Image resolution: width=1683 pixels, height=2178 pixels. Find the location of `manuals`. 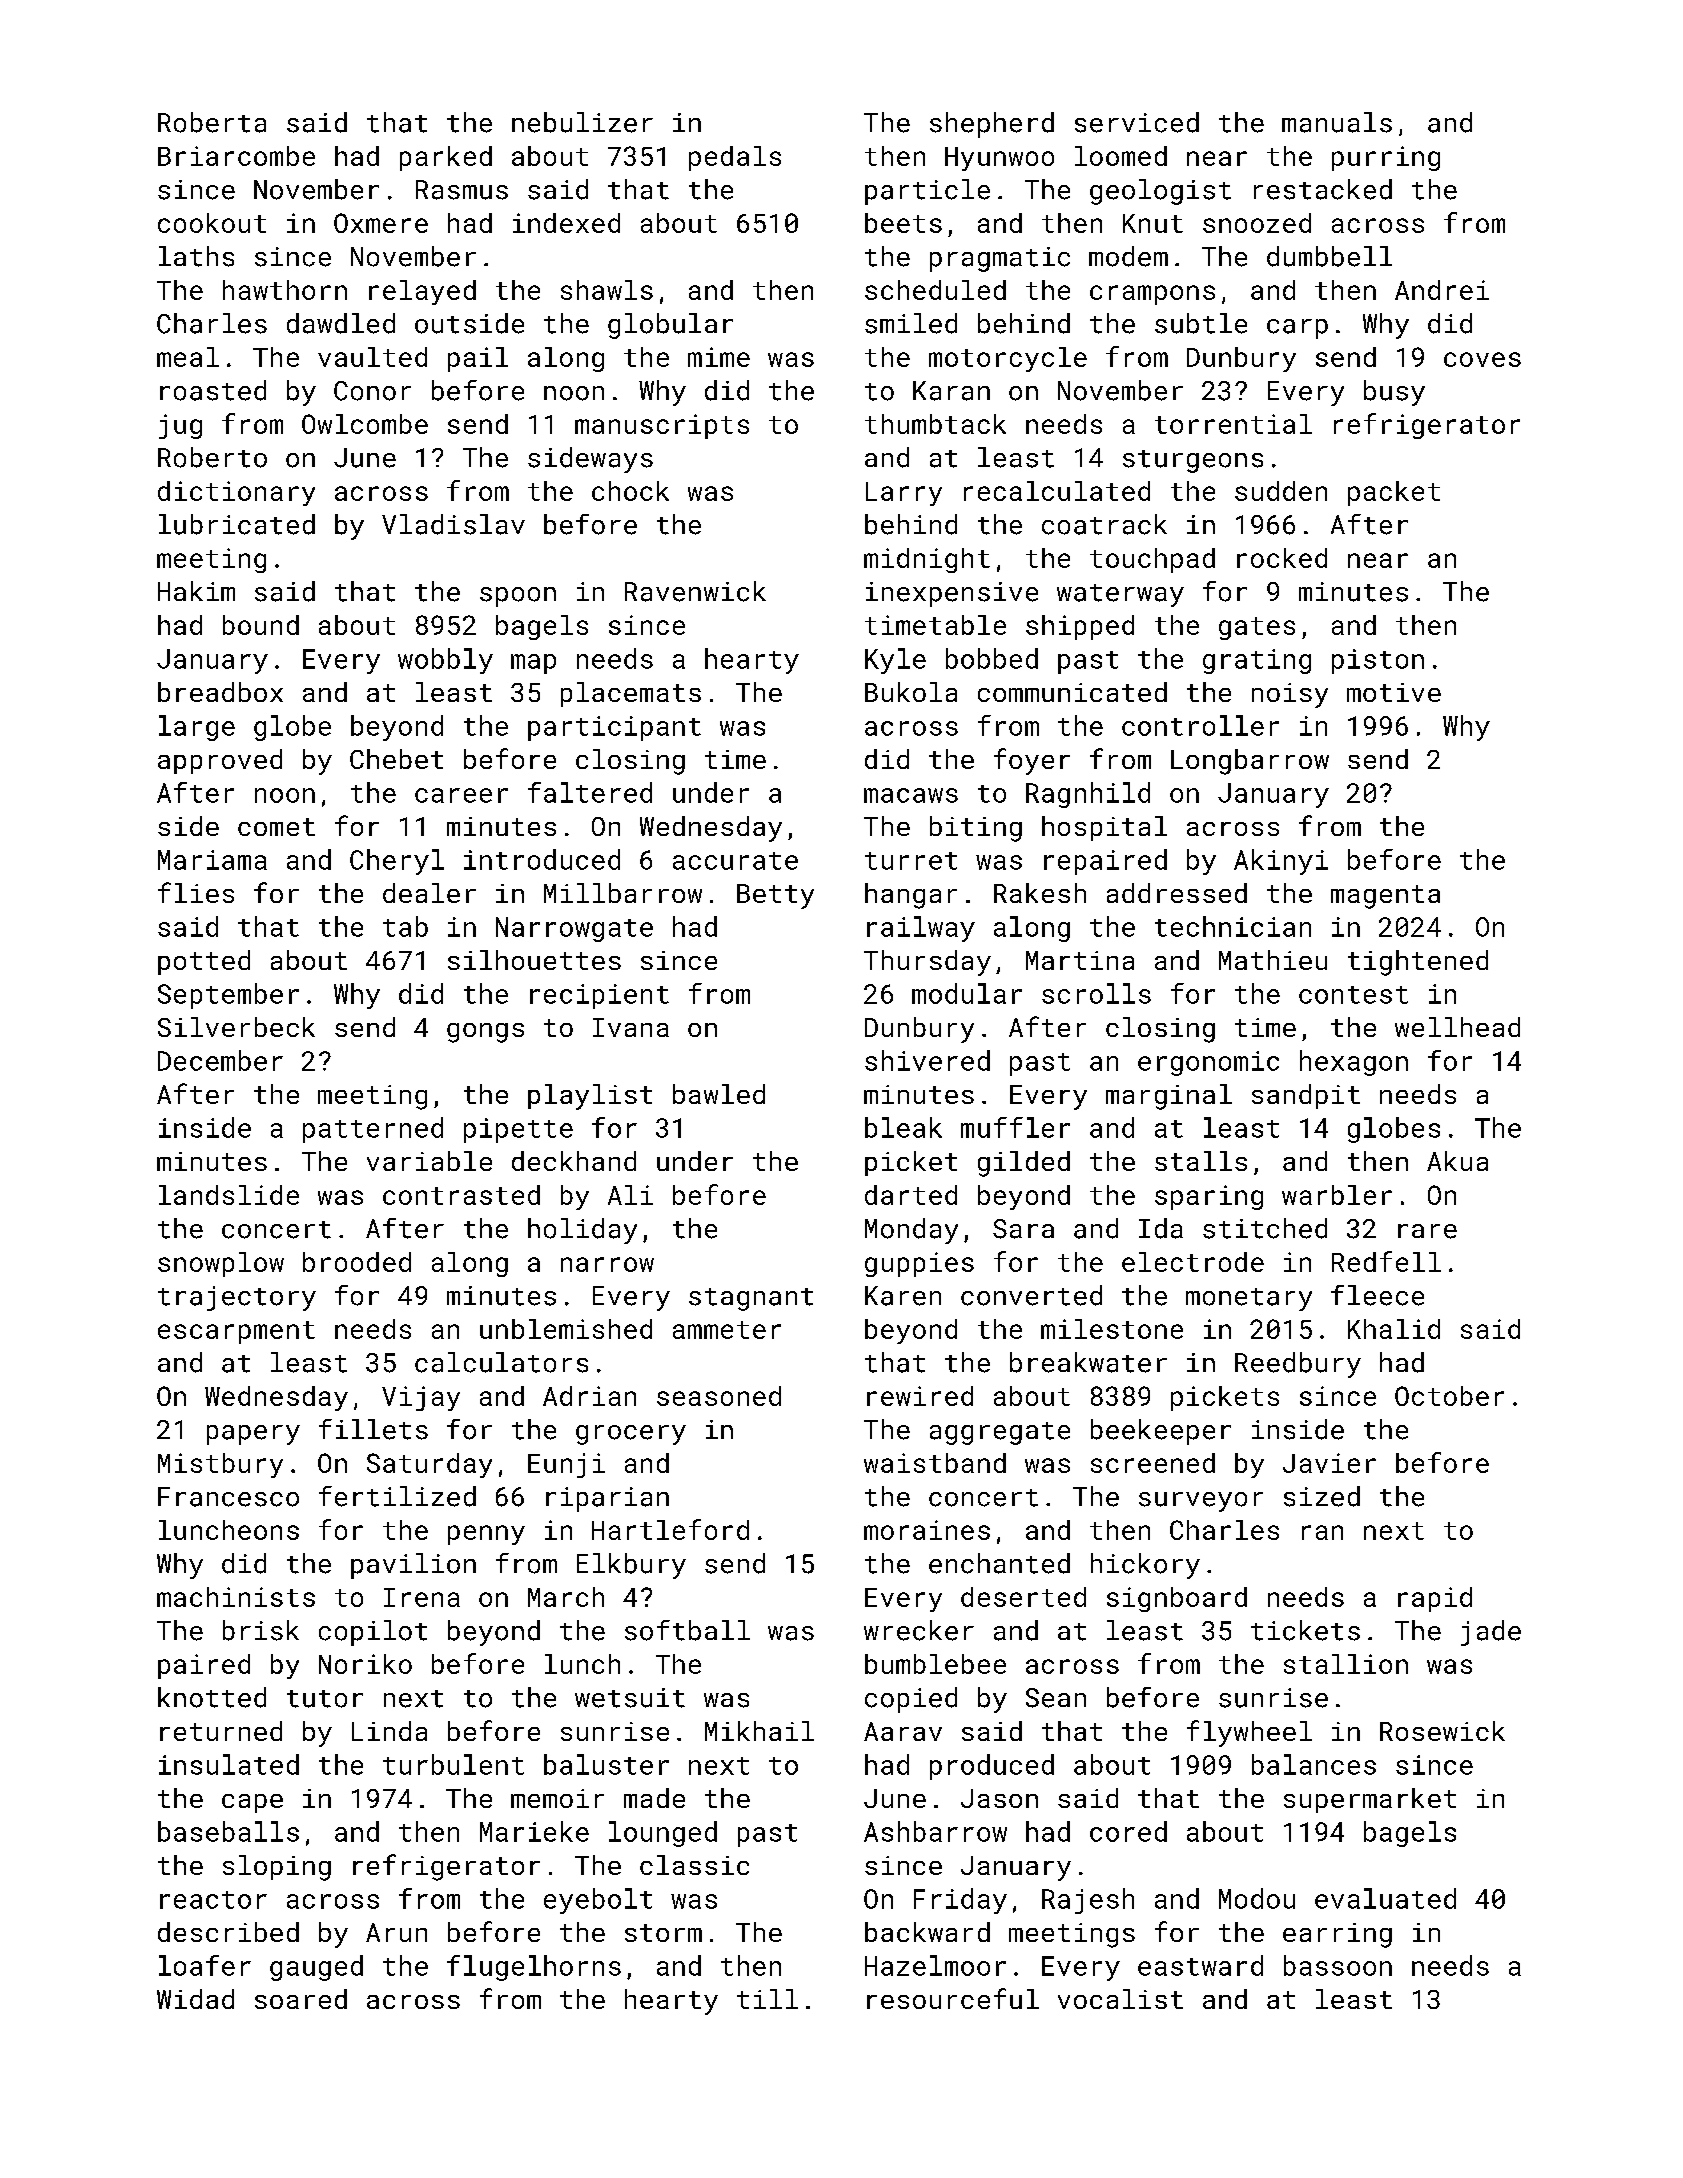

manuals is located at coordinates (1337, 122).
